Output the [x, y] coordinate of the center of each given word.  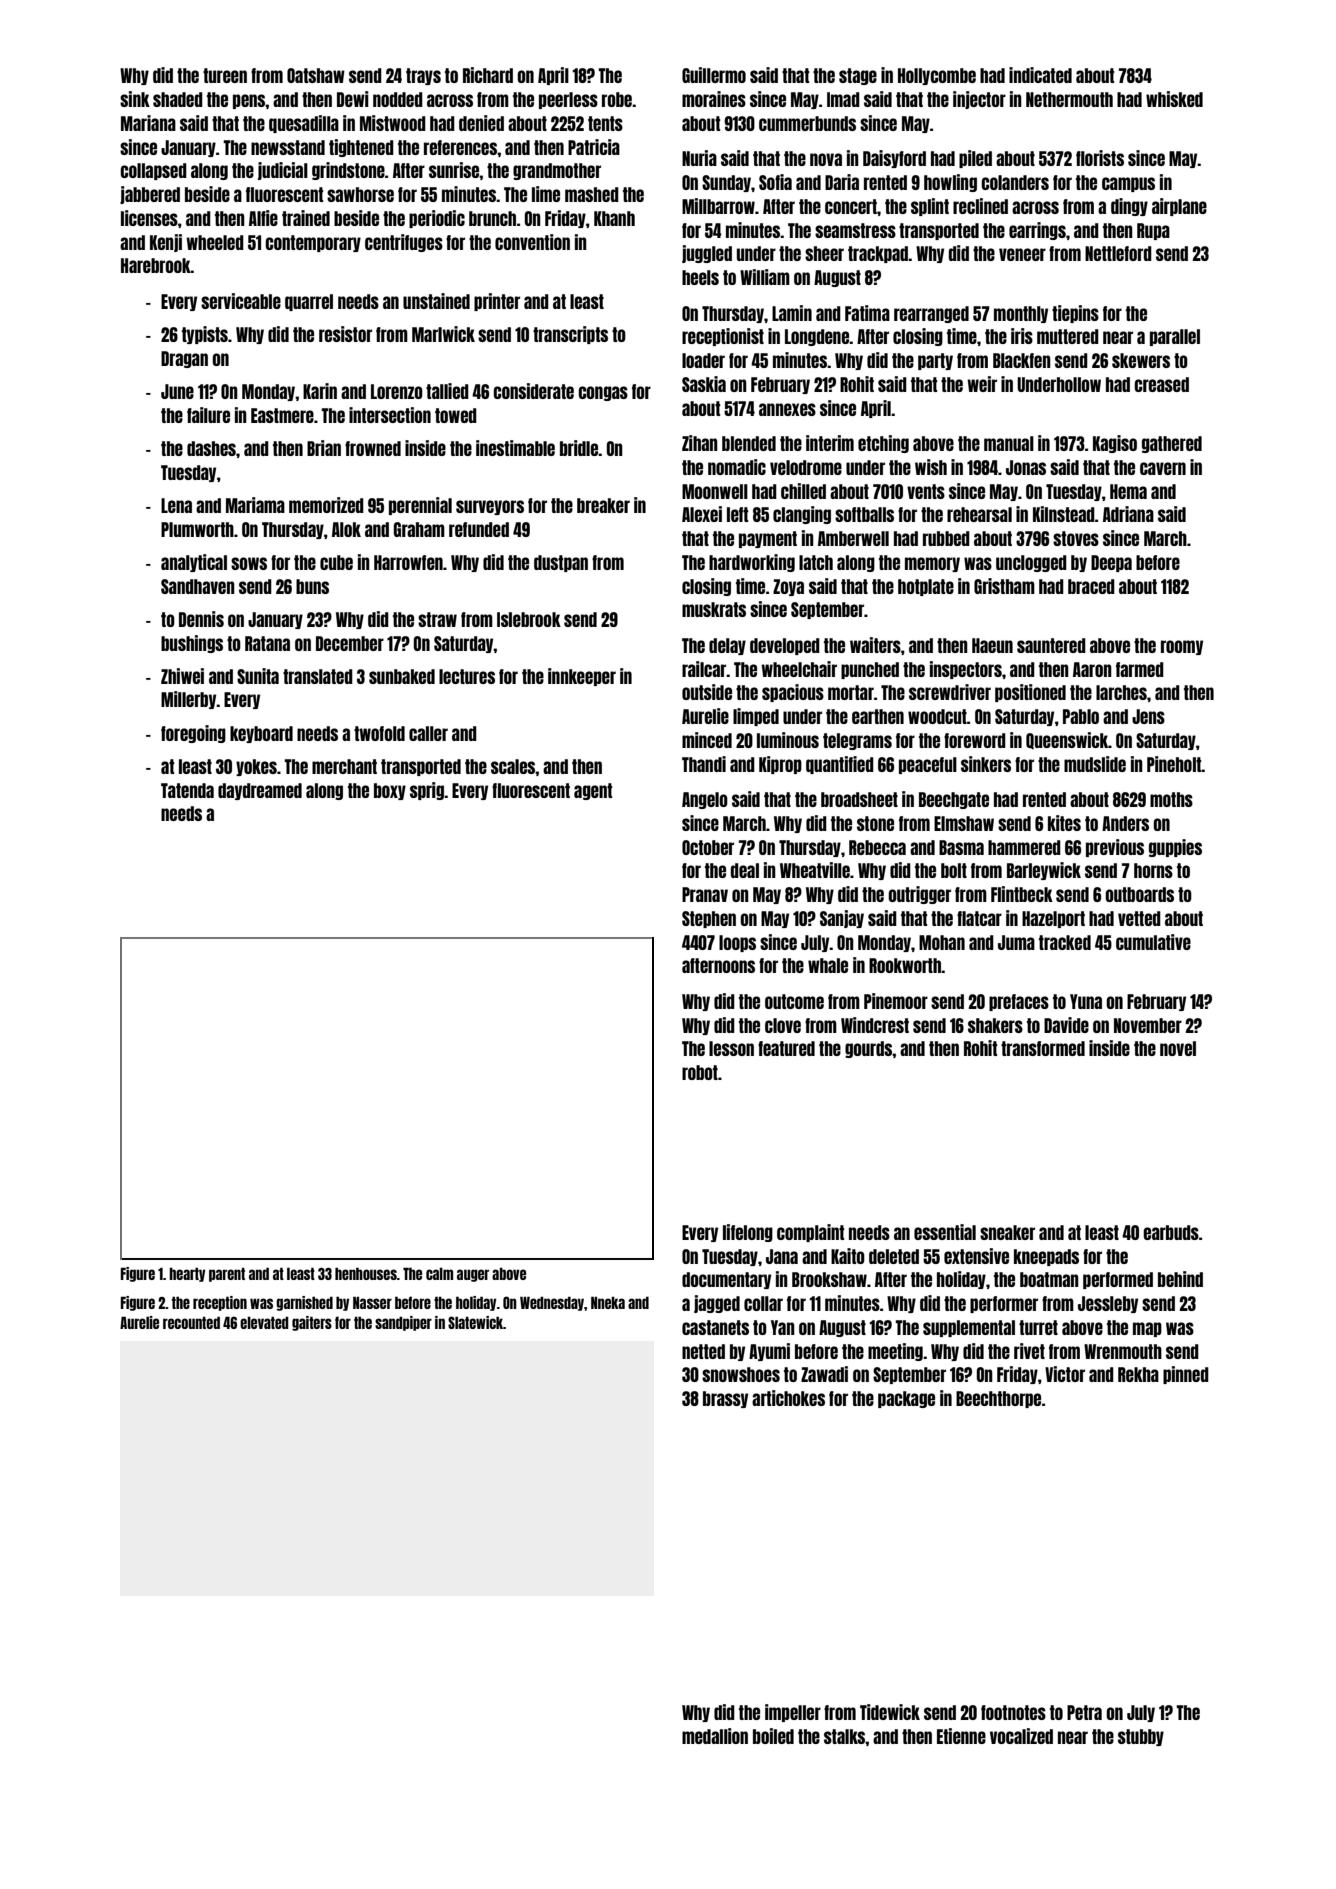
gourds [869, 1049]
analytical [194, 563]
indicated [1040, 75]
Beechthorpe [998, 1399]
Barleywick [1044, 871]
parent [227, 1275]
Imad [843, 99]
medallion [715, 1736]
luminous [788, 740]
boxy [390, 791]
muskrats [714, 609]
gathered [1172, 444]
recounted [191, 1323]
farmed [1140, 669]
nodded [398, 99]
